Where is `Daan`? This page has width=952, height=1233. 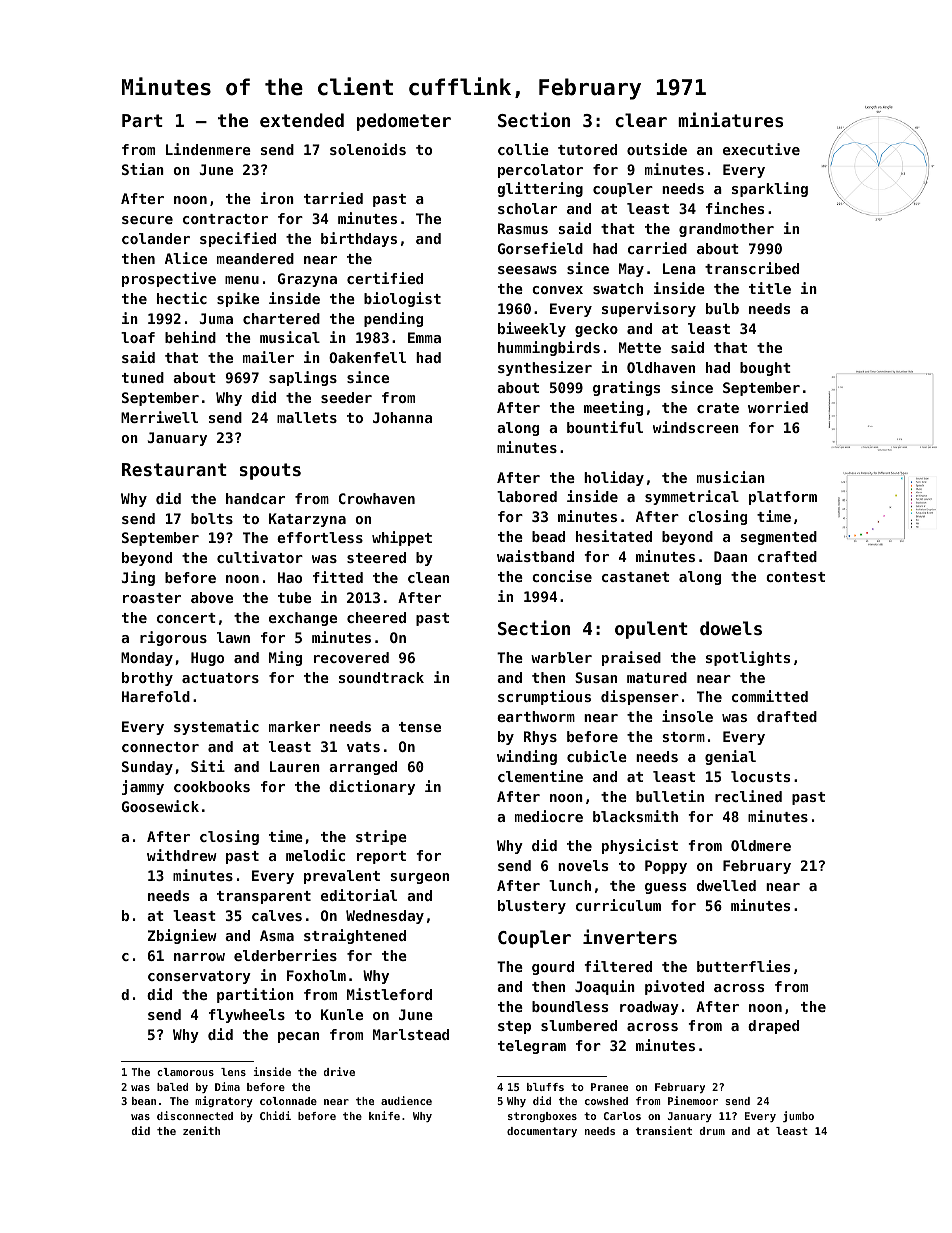
Daan is located at coordinates (730, 556).
